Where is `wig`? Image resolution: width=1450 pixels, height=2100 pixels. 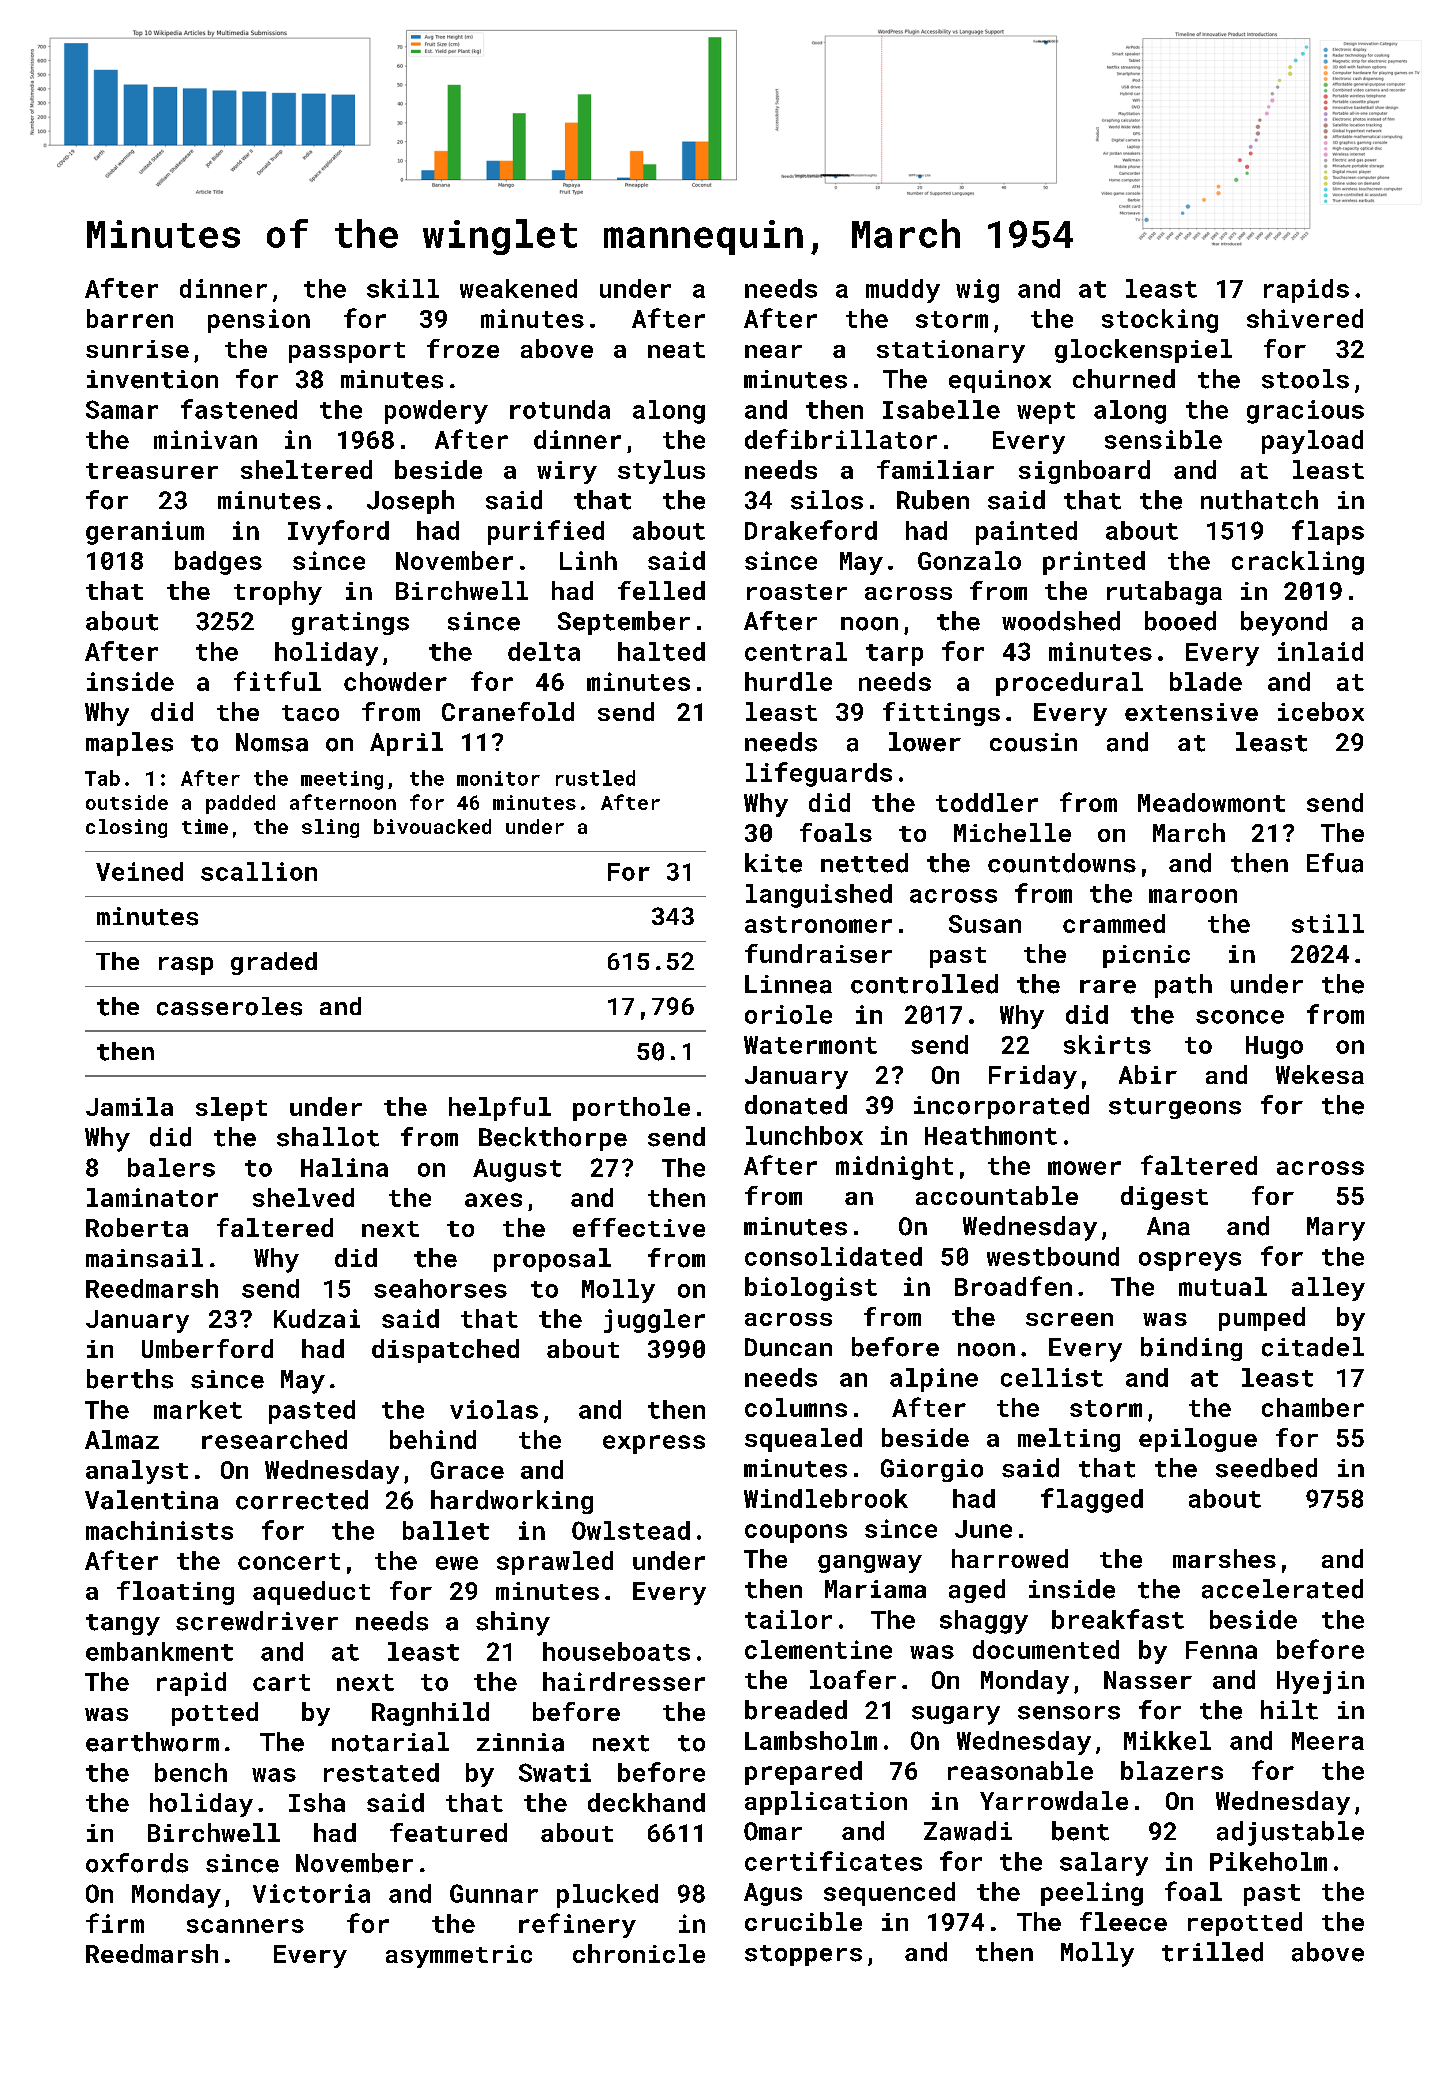
wig is located at coordinates (977, 291).
